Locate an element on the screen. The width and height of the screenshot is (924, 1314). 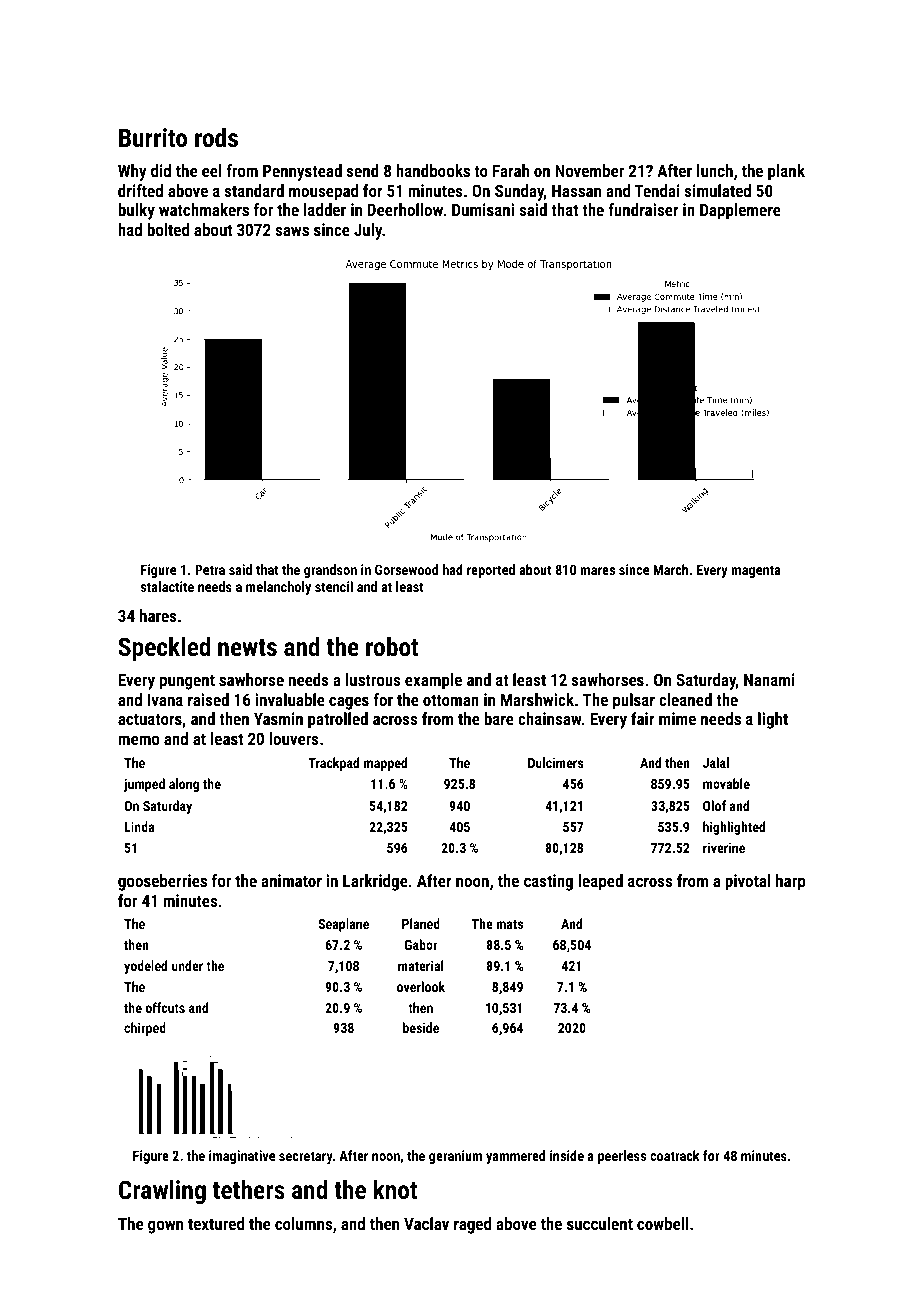
robot is located at coordinates (392, 646).
